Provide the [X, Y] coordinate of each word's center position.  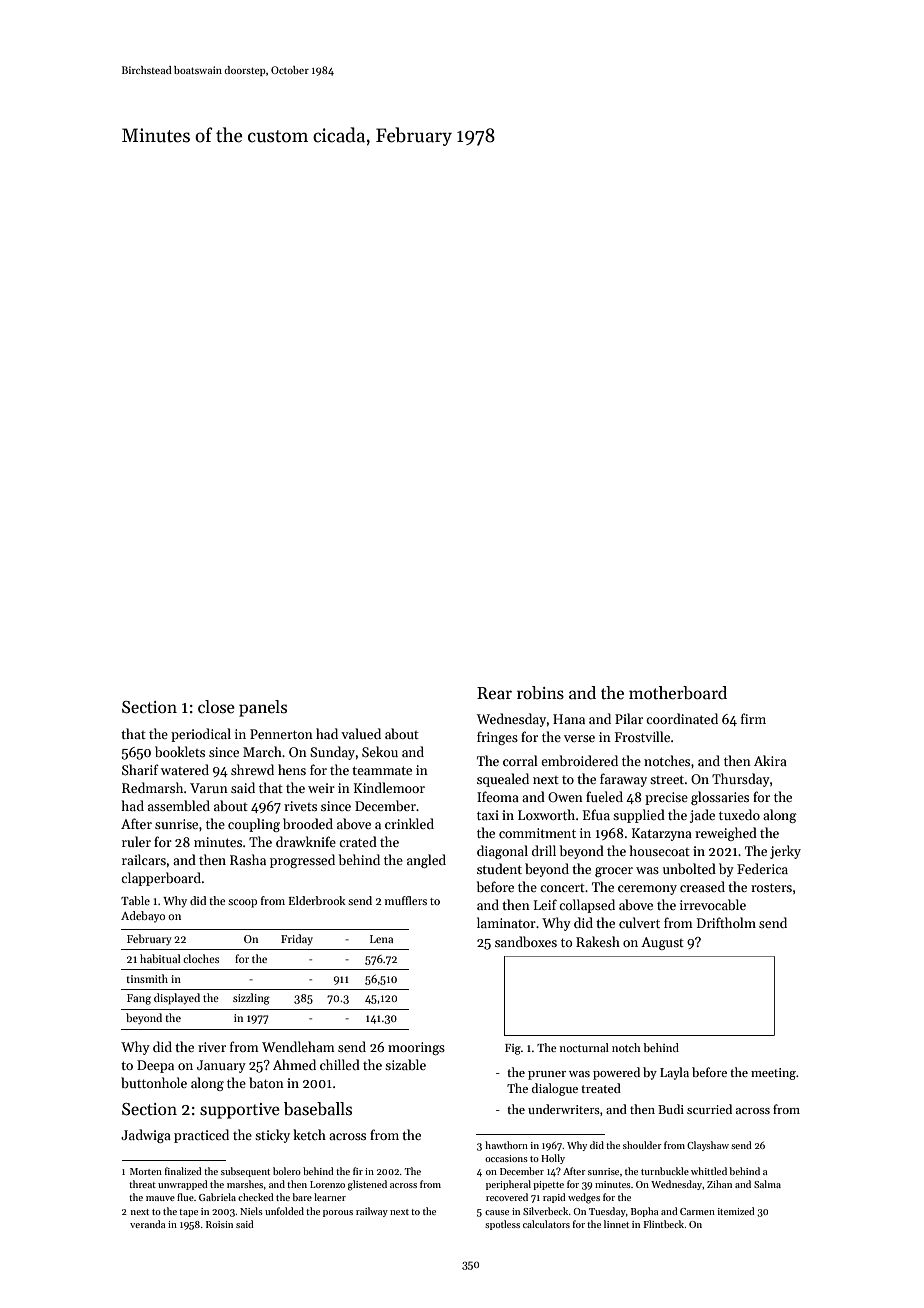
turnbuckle [665, 1171]
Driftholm [726, 922]
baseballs [318, 1109]
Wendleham [298, 1046]
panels [263, 708]
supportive [240, 1111]
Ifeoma [498, 796]
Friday [297, 940]
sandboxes [526, 941]
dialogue [555, 1089]
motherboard [678, 693]
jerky [785, 852]
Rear [494, 693]
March [262, 751]
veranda [147, 1224]
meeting [773, 1074]
